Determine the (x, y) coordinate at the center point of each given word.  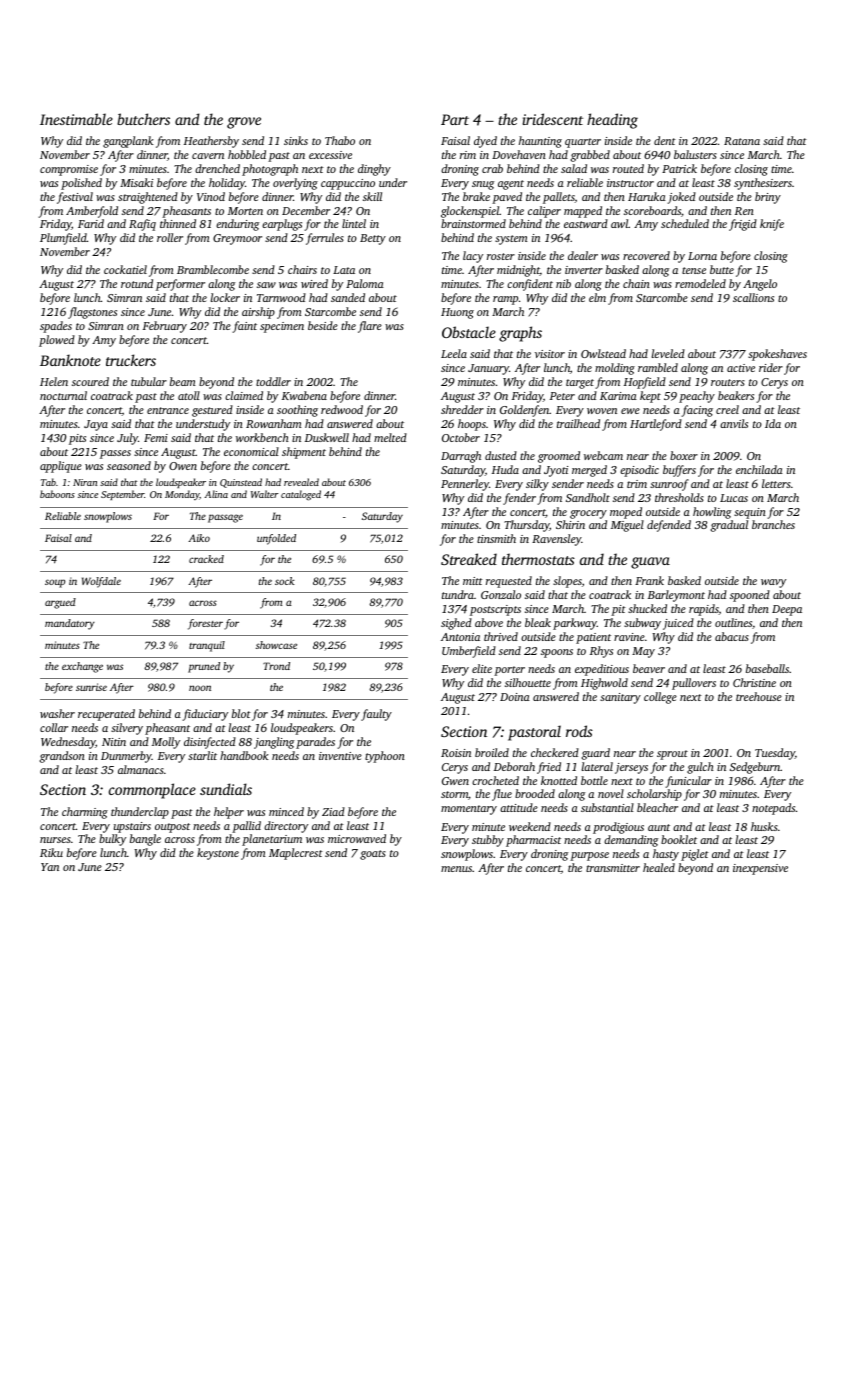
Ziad (333, 811)
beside (323, 325)
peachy (697, 397)
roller (170, 237)
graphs (520, 334)
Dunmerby (126, 757)
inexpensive (760, 869)
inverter (584, 270)
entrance (168, 410)
